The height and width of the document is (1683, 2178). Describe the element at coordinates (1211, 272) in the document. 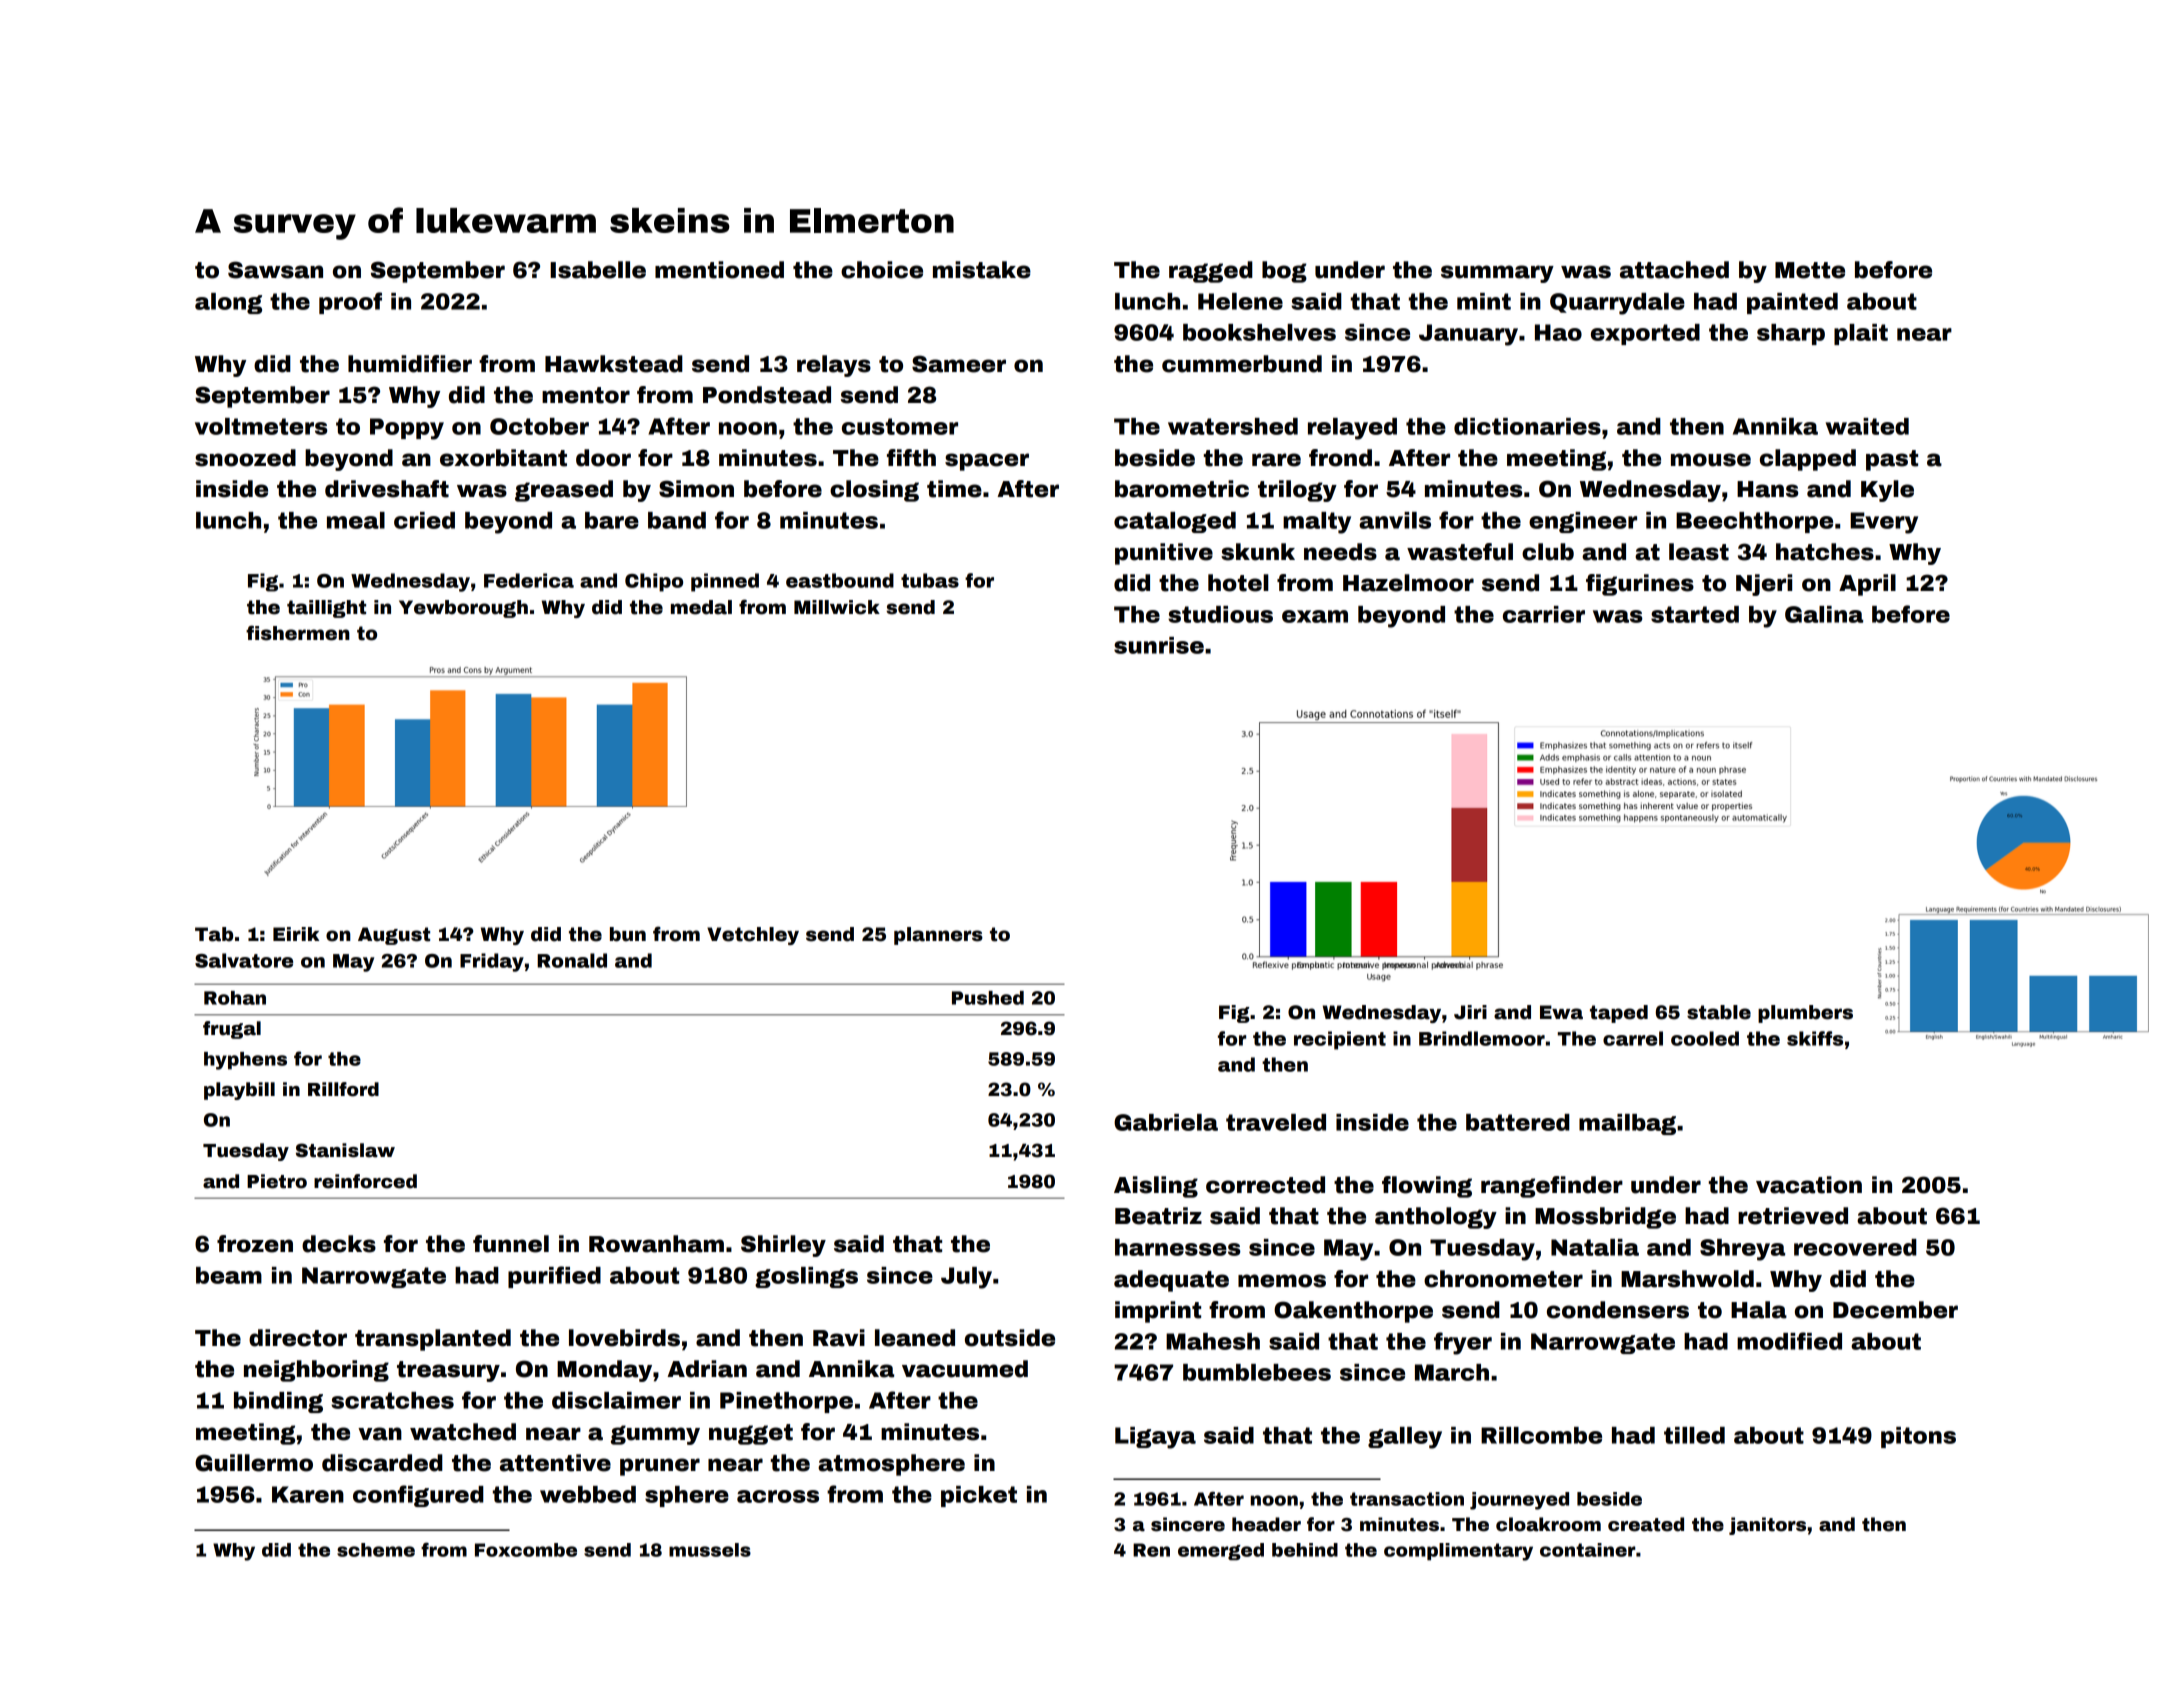

I see `ragged` at that location.
